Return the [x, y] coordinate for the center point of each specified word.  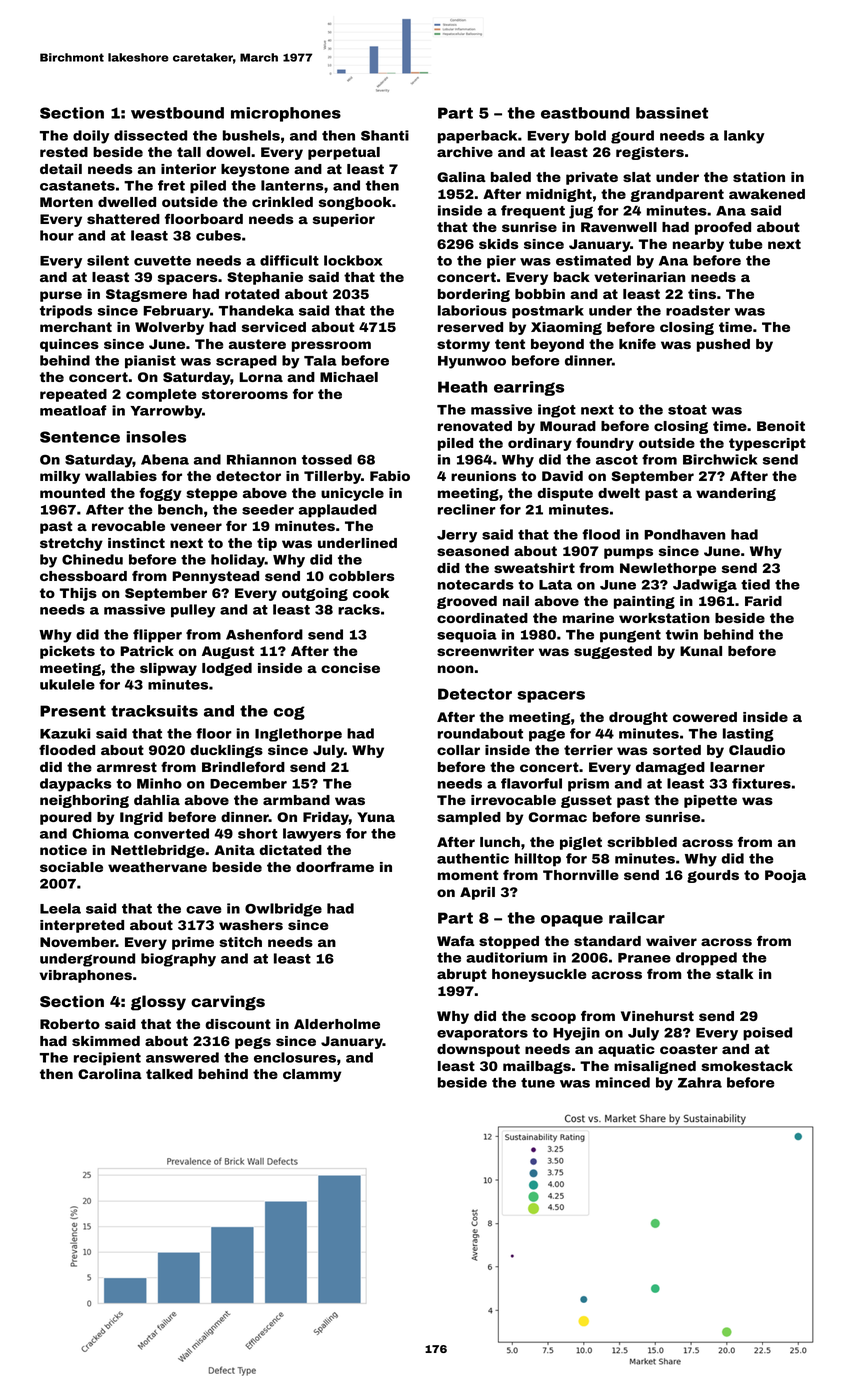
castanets [77, 186]
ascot [617, 460]
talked [169, 1074]
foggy [160, 494]
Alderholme [337, 1024]
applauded [338, 511]
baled [511, 177]
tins [702, 294]
